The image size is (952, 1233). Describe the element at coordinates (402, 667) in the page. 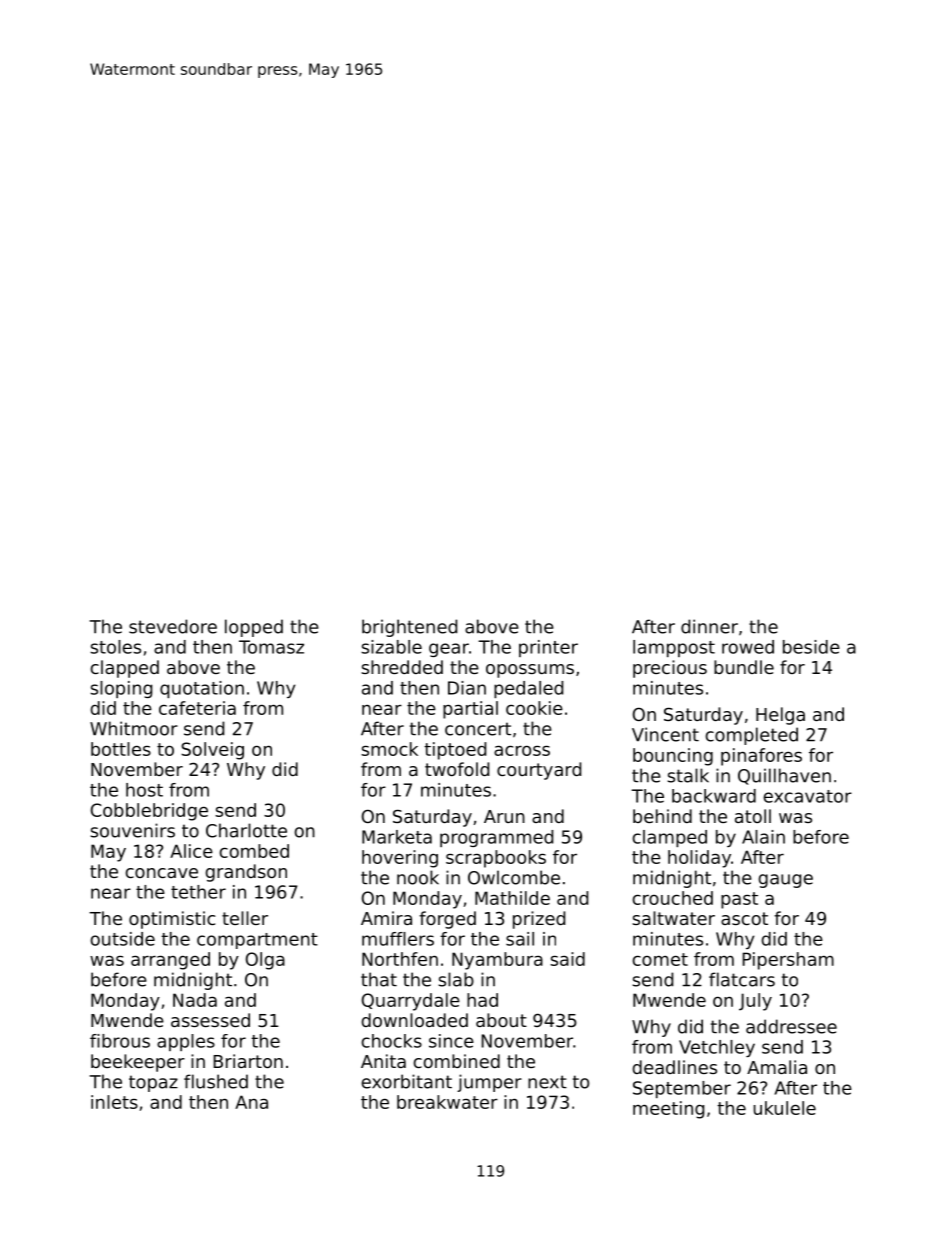

I see `shredded` at that location.
